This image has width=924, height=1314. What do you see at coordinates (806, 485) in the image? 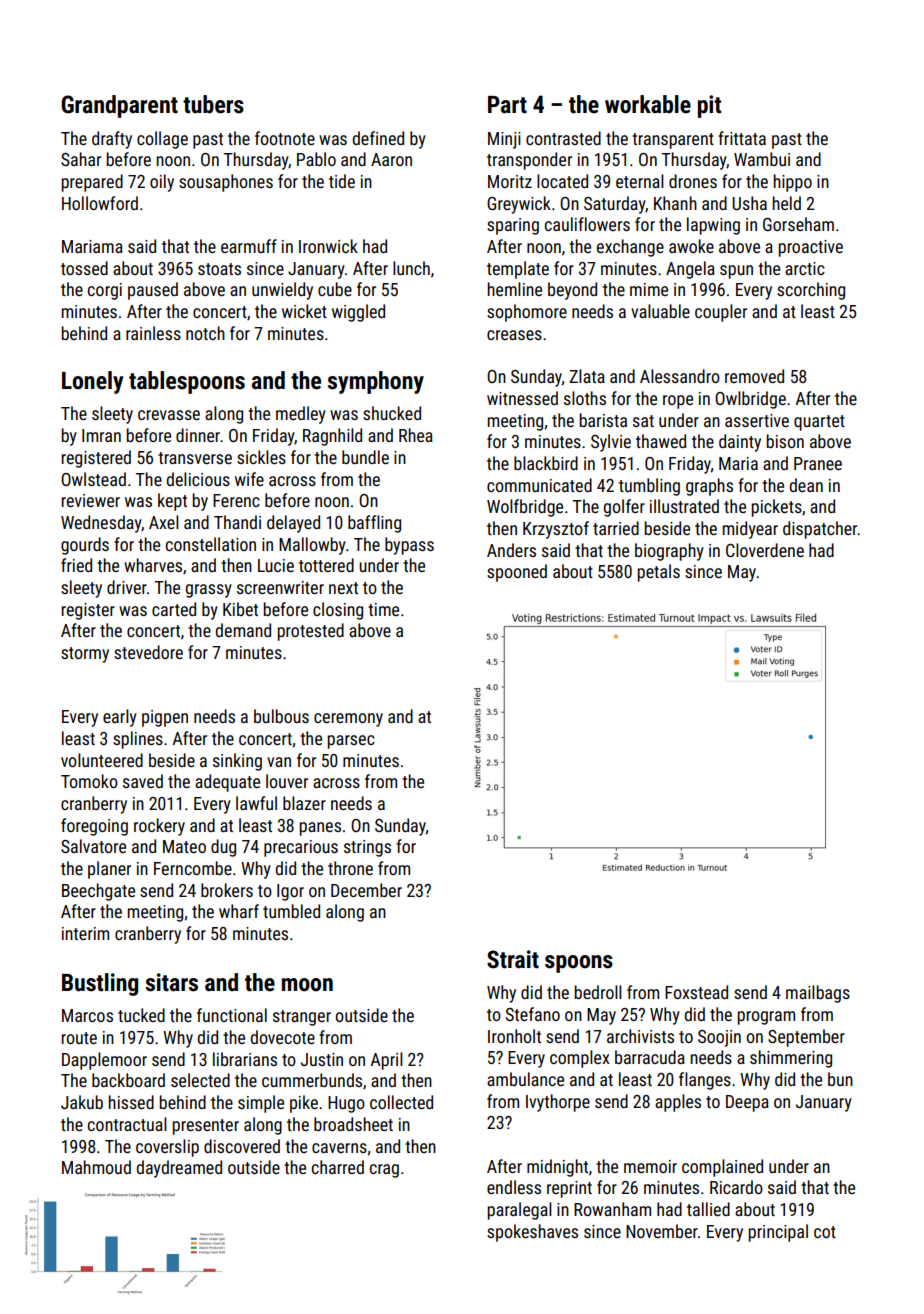
I see `dean` at bounding box center [806, 485].
